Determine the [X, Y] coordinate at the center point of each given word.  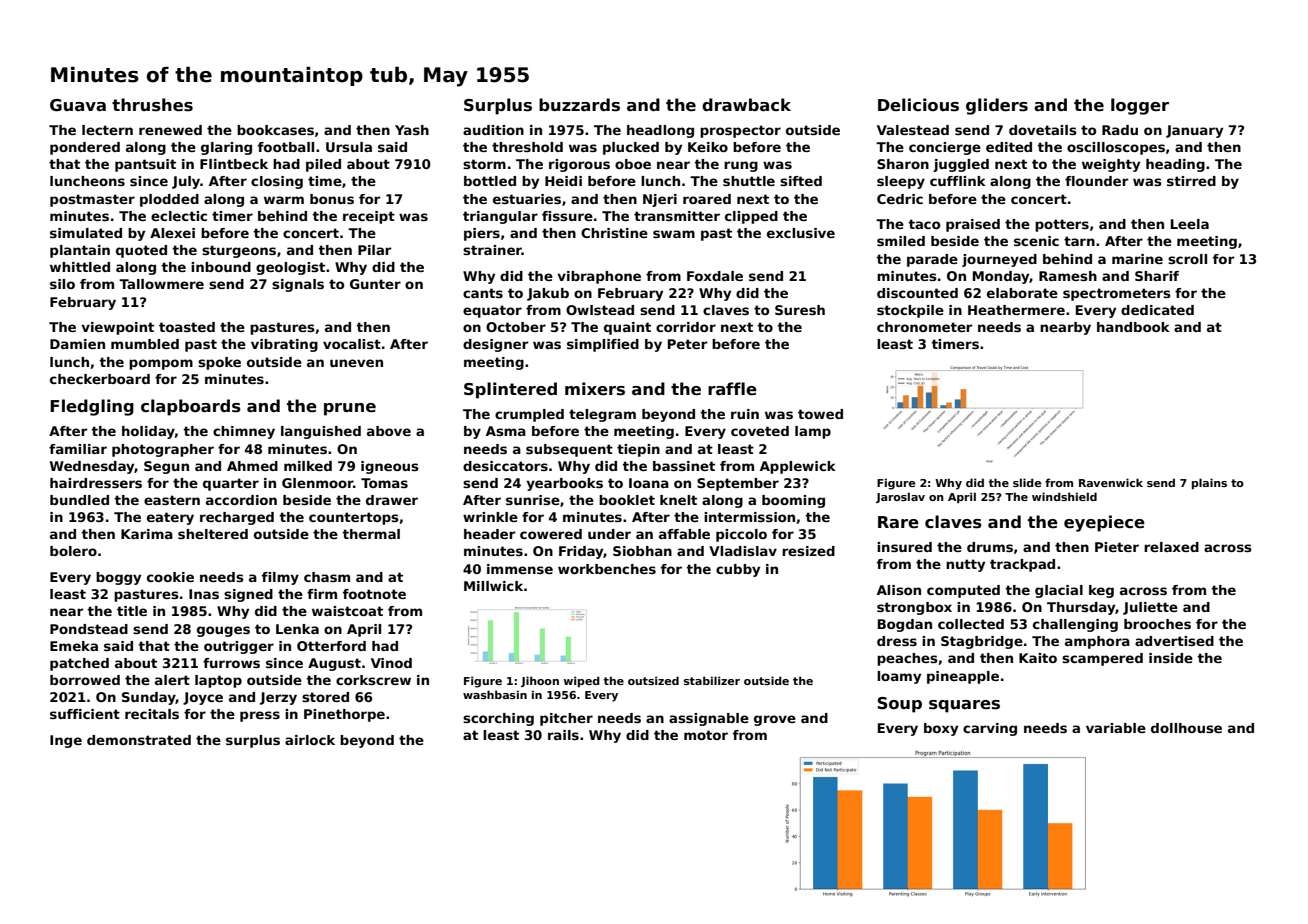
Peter [687, 344]
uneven [356, 363]
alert [172, 680]
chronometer [924, 327]
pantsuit [145, 165]
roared [707, 199]
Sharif [1157, 276]
